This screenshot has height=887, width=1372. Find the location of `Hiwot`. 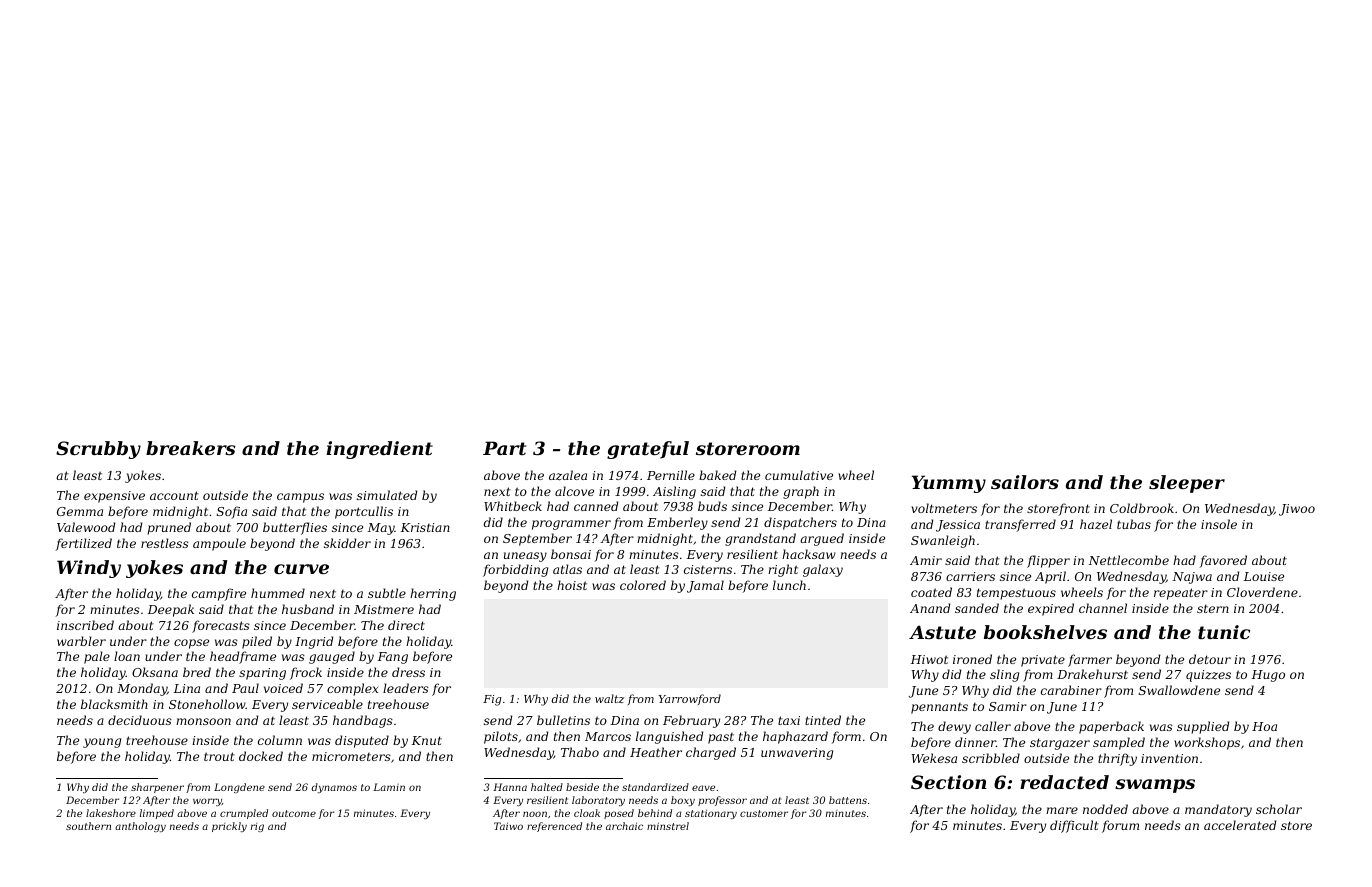

Hiwot is located at coordinates (929, 659).
